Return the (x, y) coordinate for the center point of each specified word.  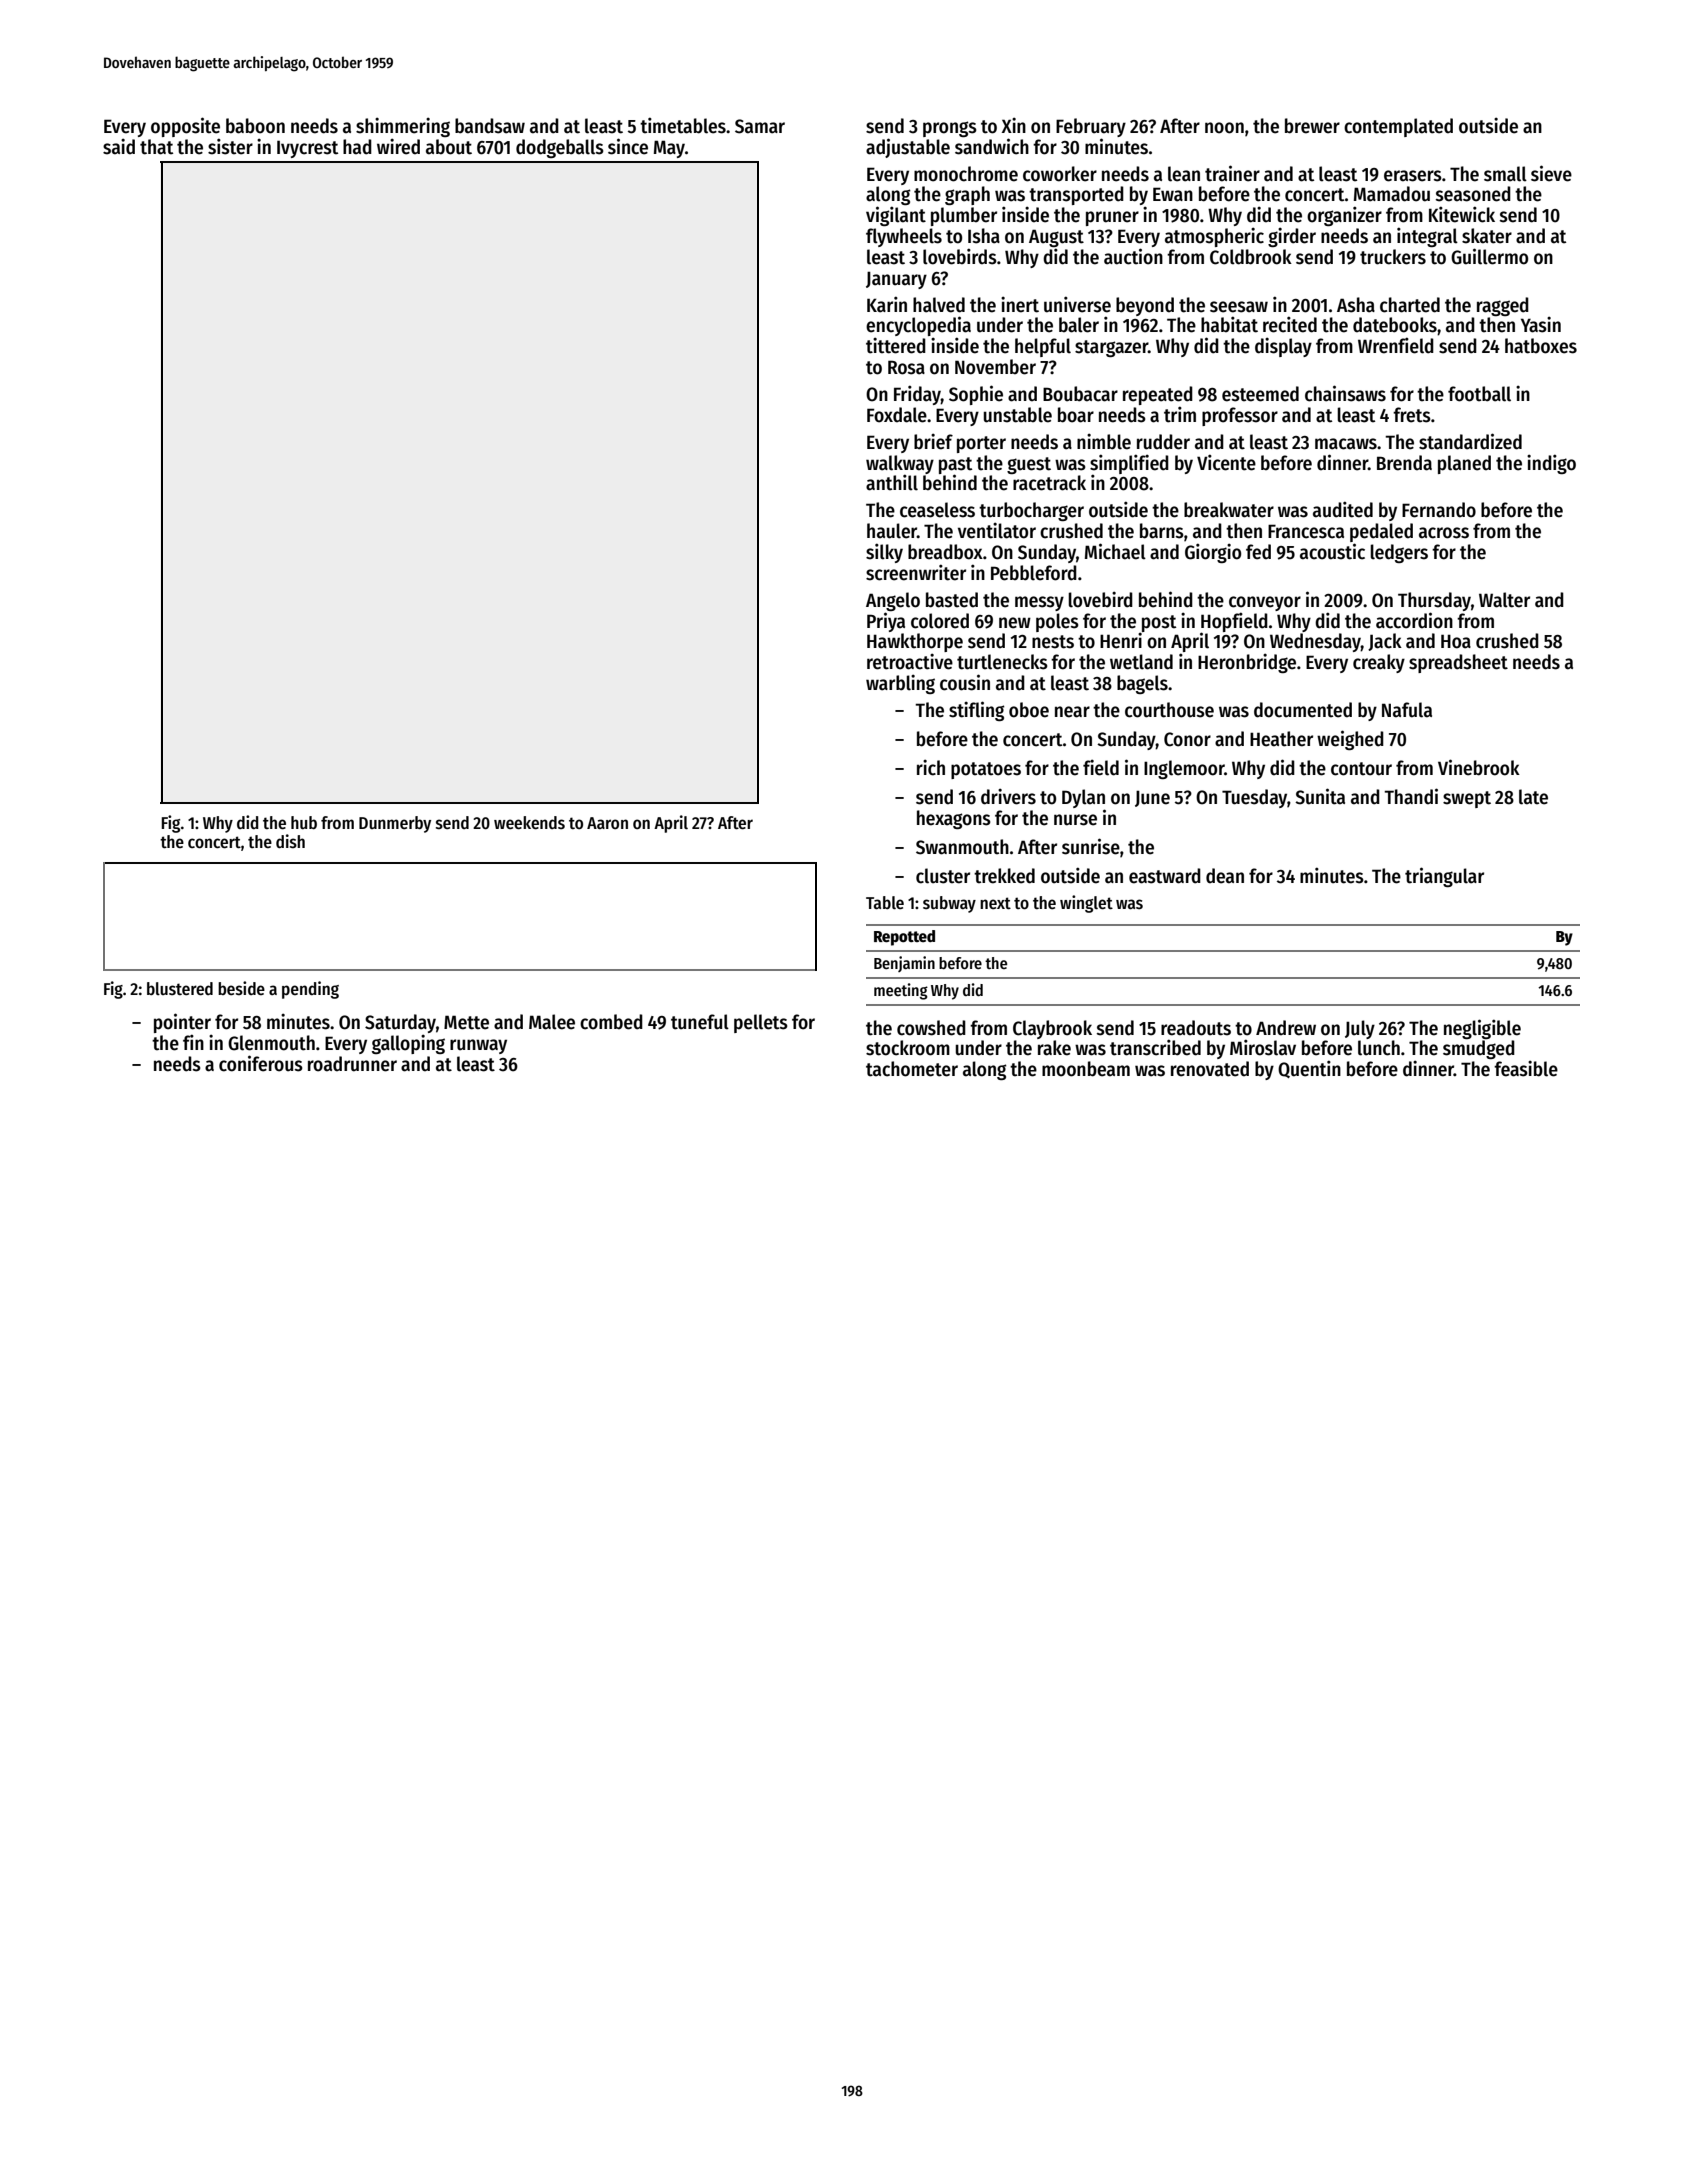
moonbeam (1086, 1069)
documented (1303, 710)
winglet (1086, 904)
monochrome (966, 174)
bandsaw (490, 126)
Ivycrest (307, 149)
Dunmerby (395, 824)
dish (290, 841)
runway (478, 1046)
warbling (900, 684)
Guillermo (1489, 256)
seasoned (1473, 194)
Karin (887, 304)
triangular (1444, 877)
